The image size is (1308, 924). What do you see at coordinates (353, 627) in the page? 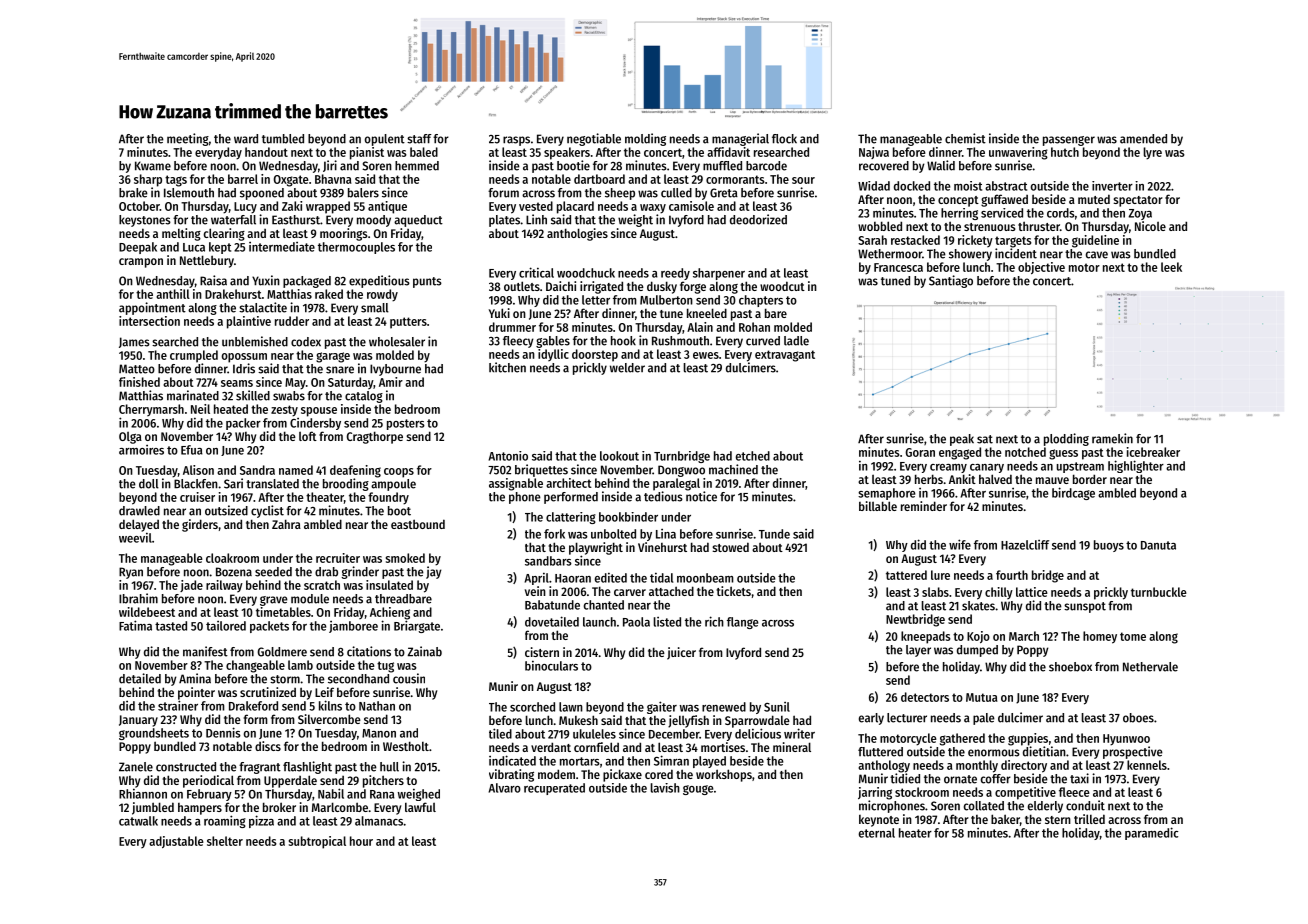
I see `jamboree` at bounding box center [353, 627].
